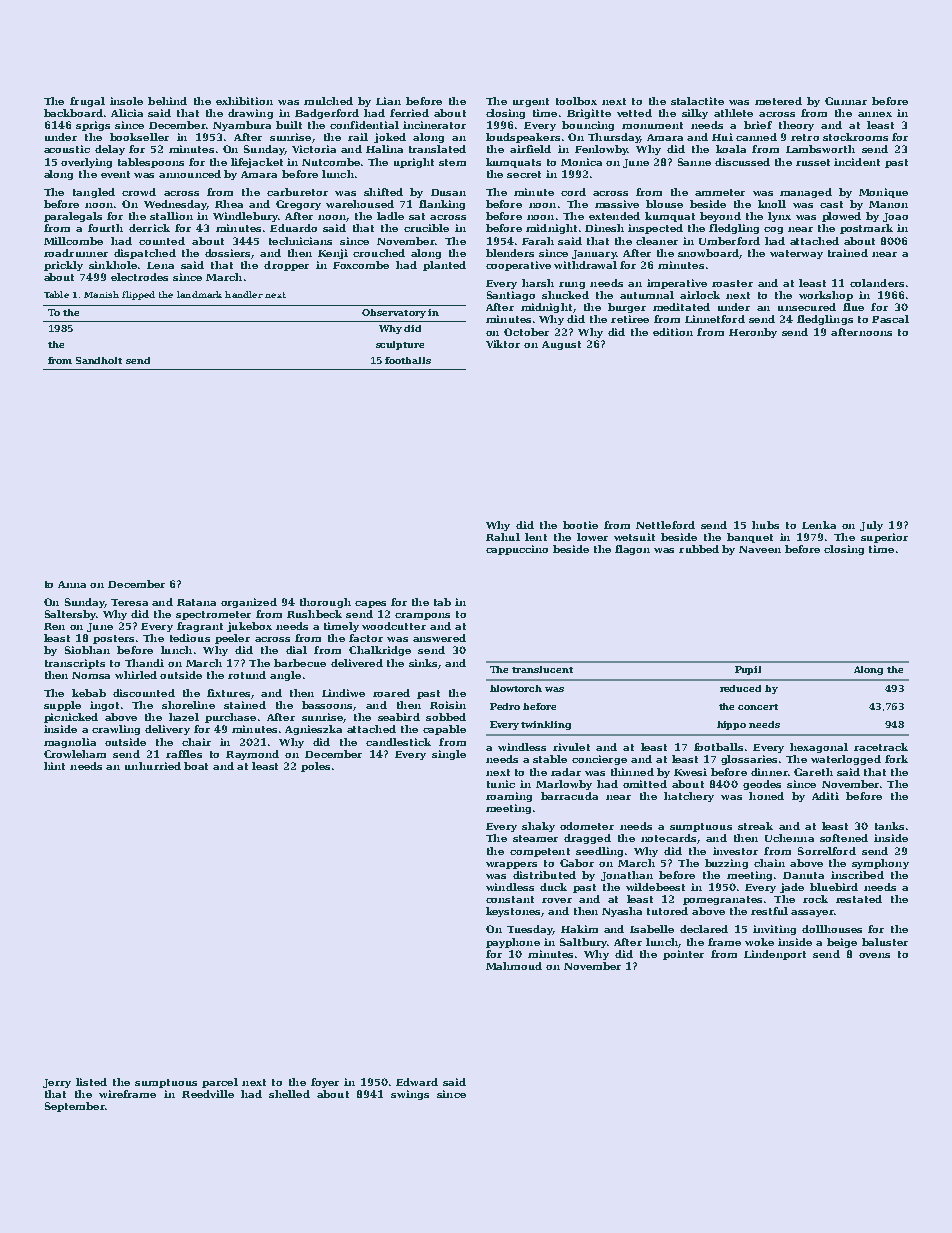 The image size is (952, 1233). What do you see at coordinates (511, 296) in the document?
I see `Santiago` at bounding box center [511, 296].
